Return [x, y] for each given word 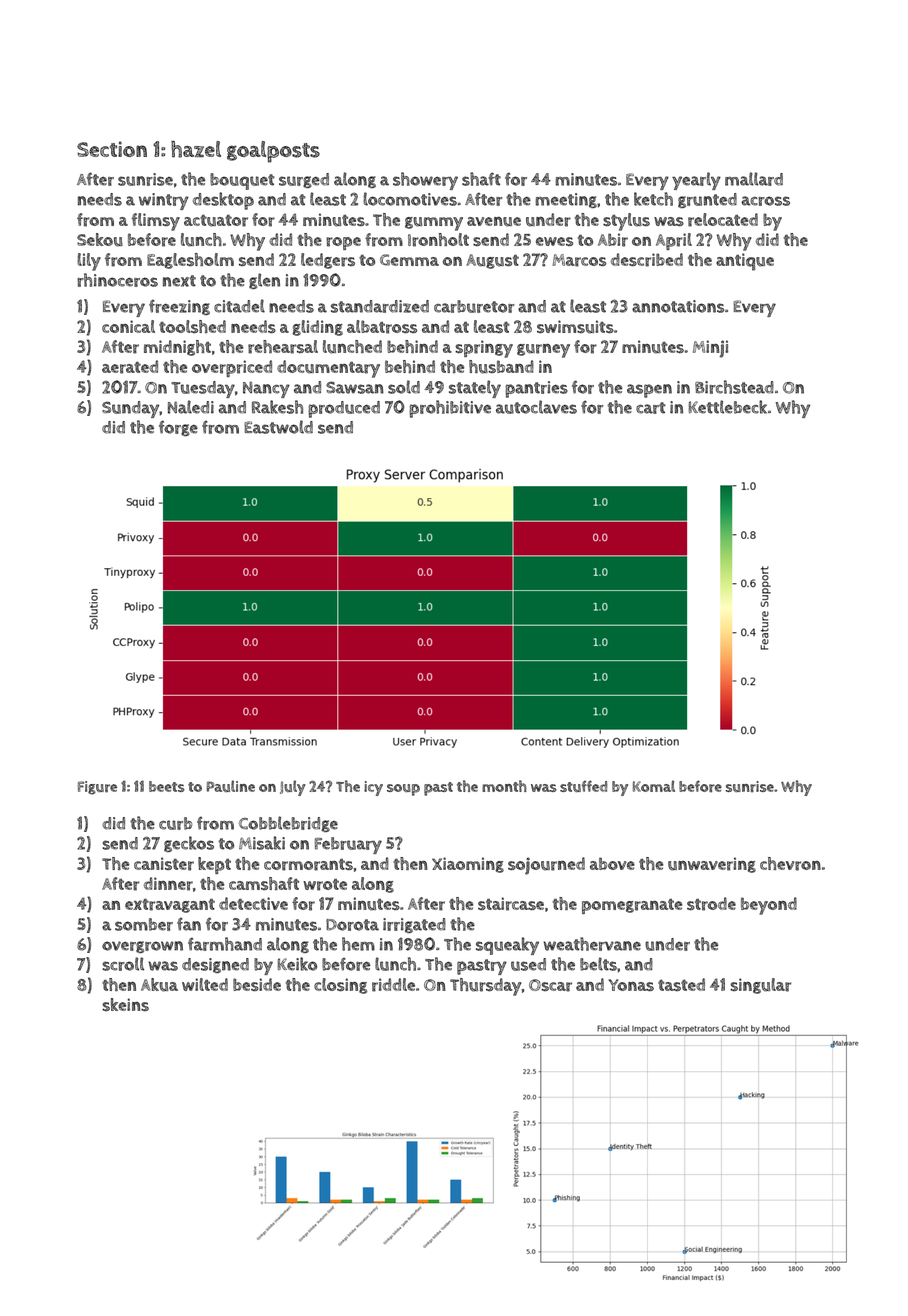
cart [651, 408]
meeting [566, 200]
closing [340, 986]
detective [253, 903]
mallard [754, 179]
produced [344, 409]
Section [112, 149]
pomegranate [632, 906]
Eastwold [278, 427]
